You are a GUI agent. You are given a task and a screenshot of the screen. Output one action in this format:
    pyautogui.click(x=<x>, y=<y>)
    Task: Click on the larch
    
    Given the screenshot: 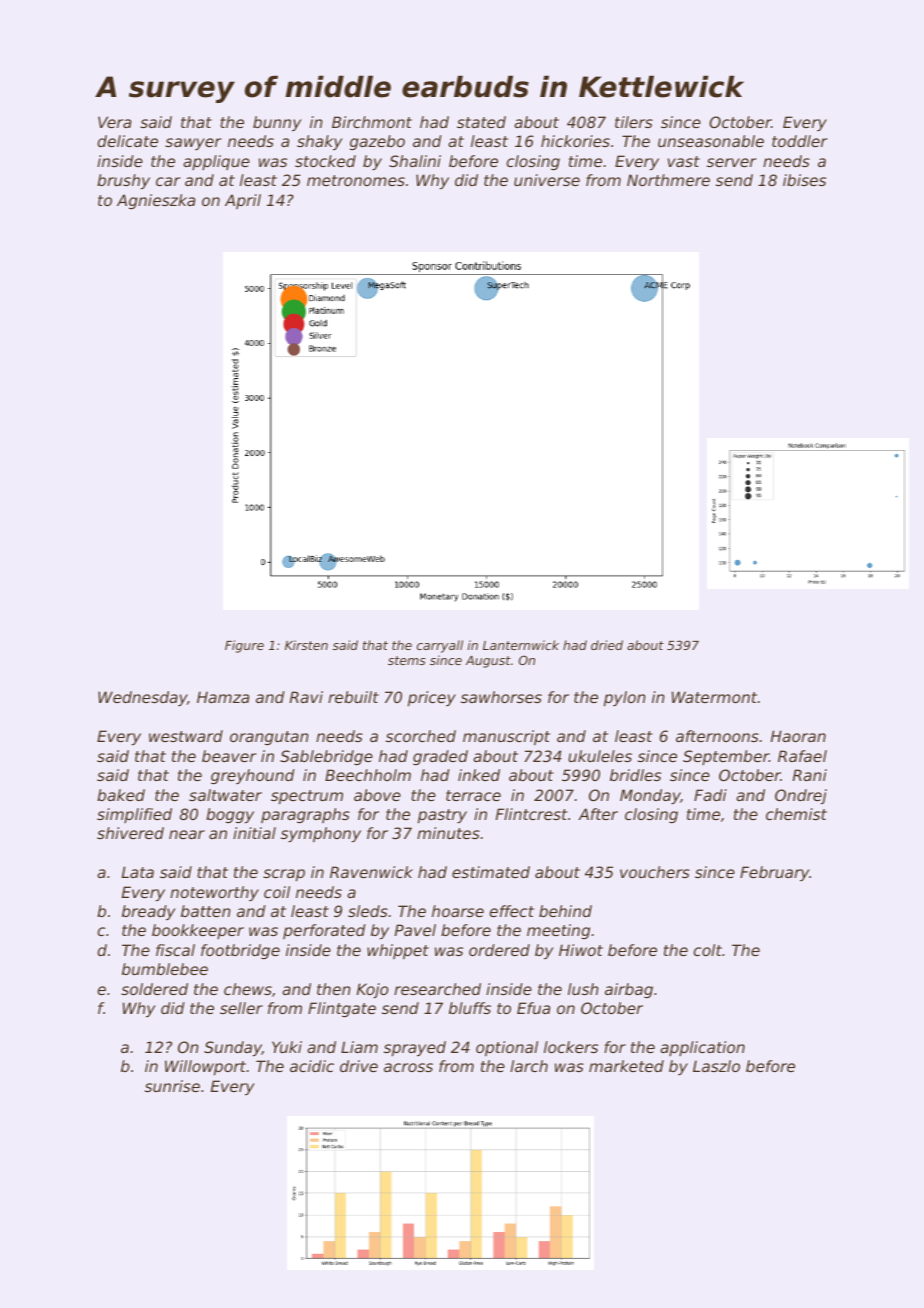 What is the action you would take?
    pyautogui.click(x=529, y=1066)
